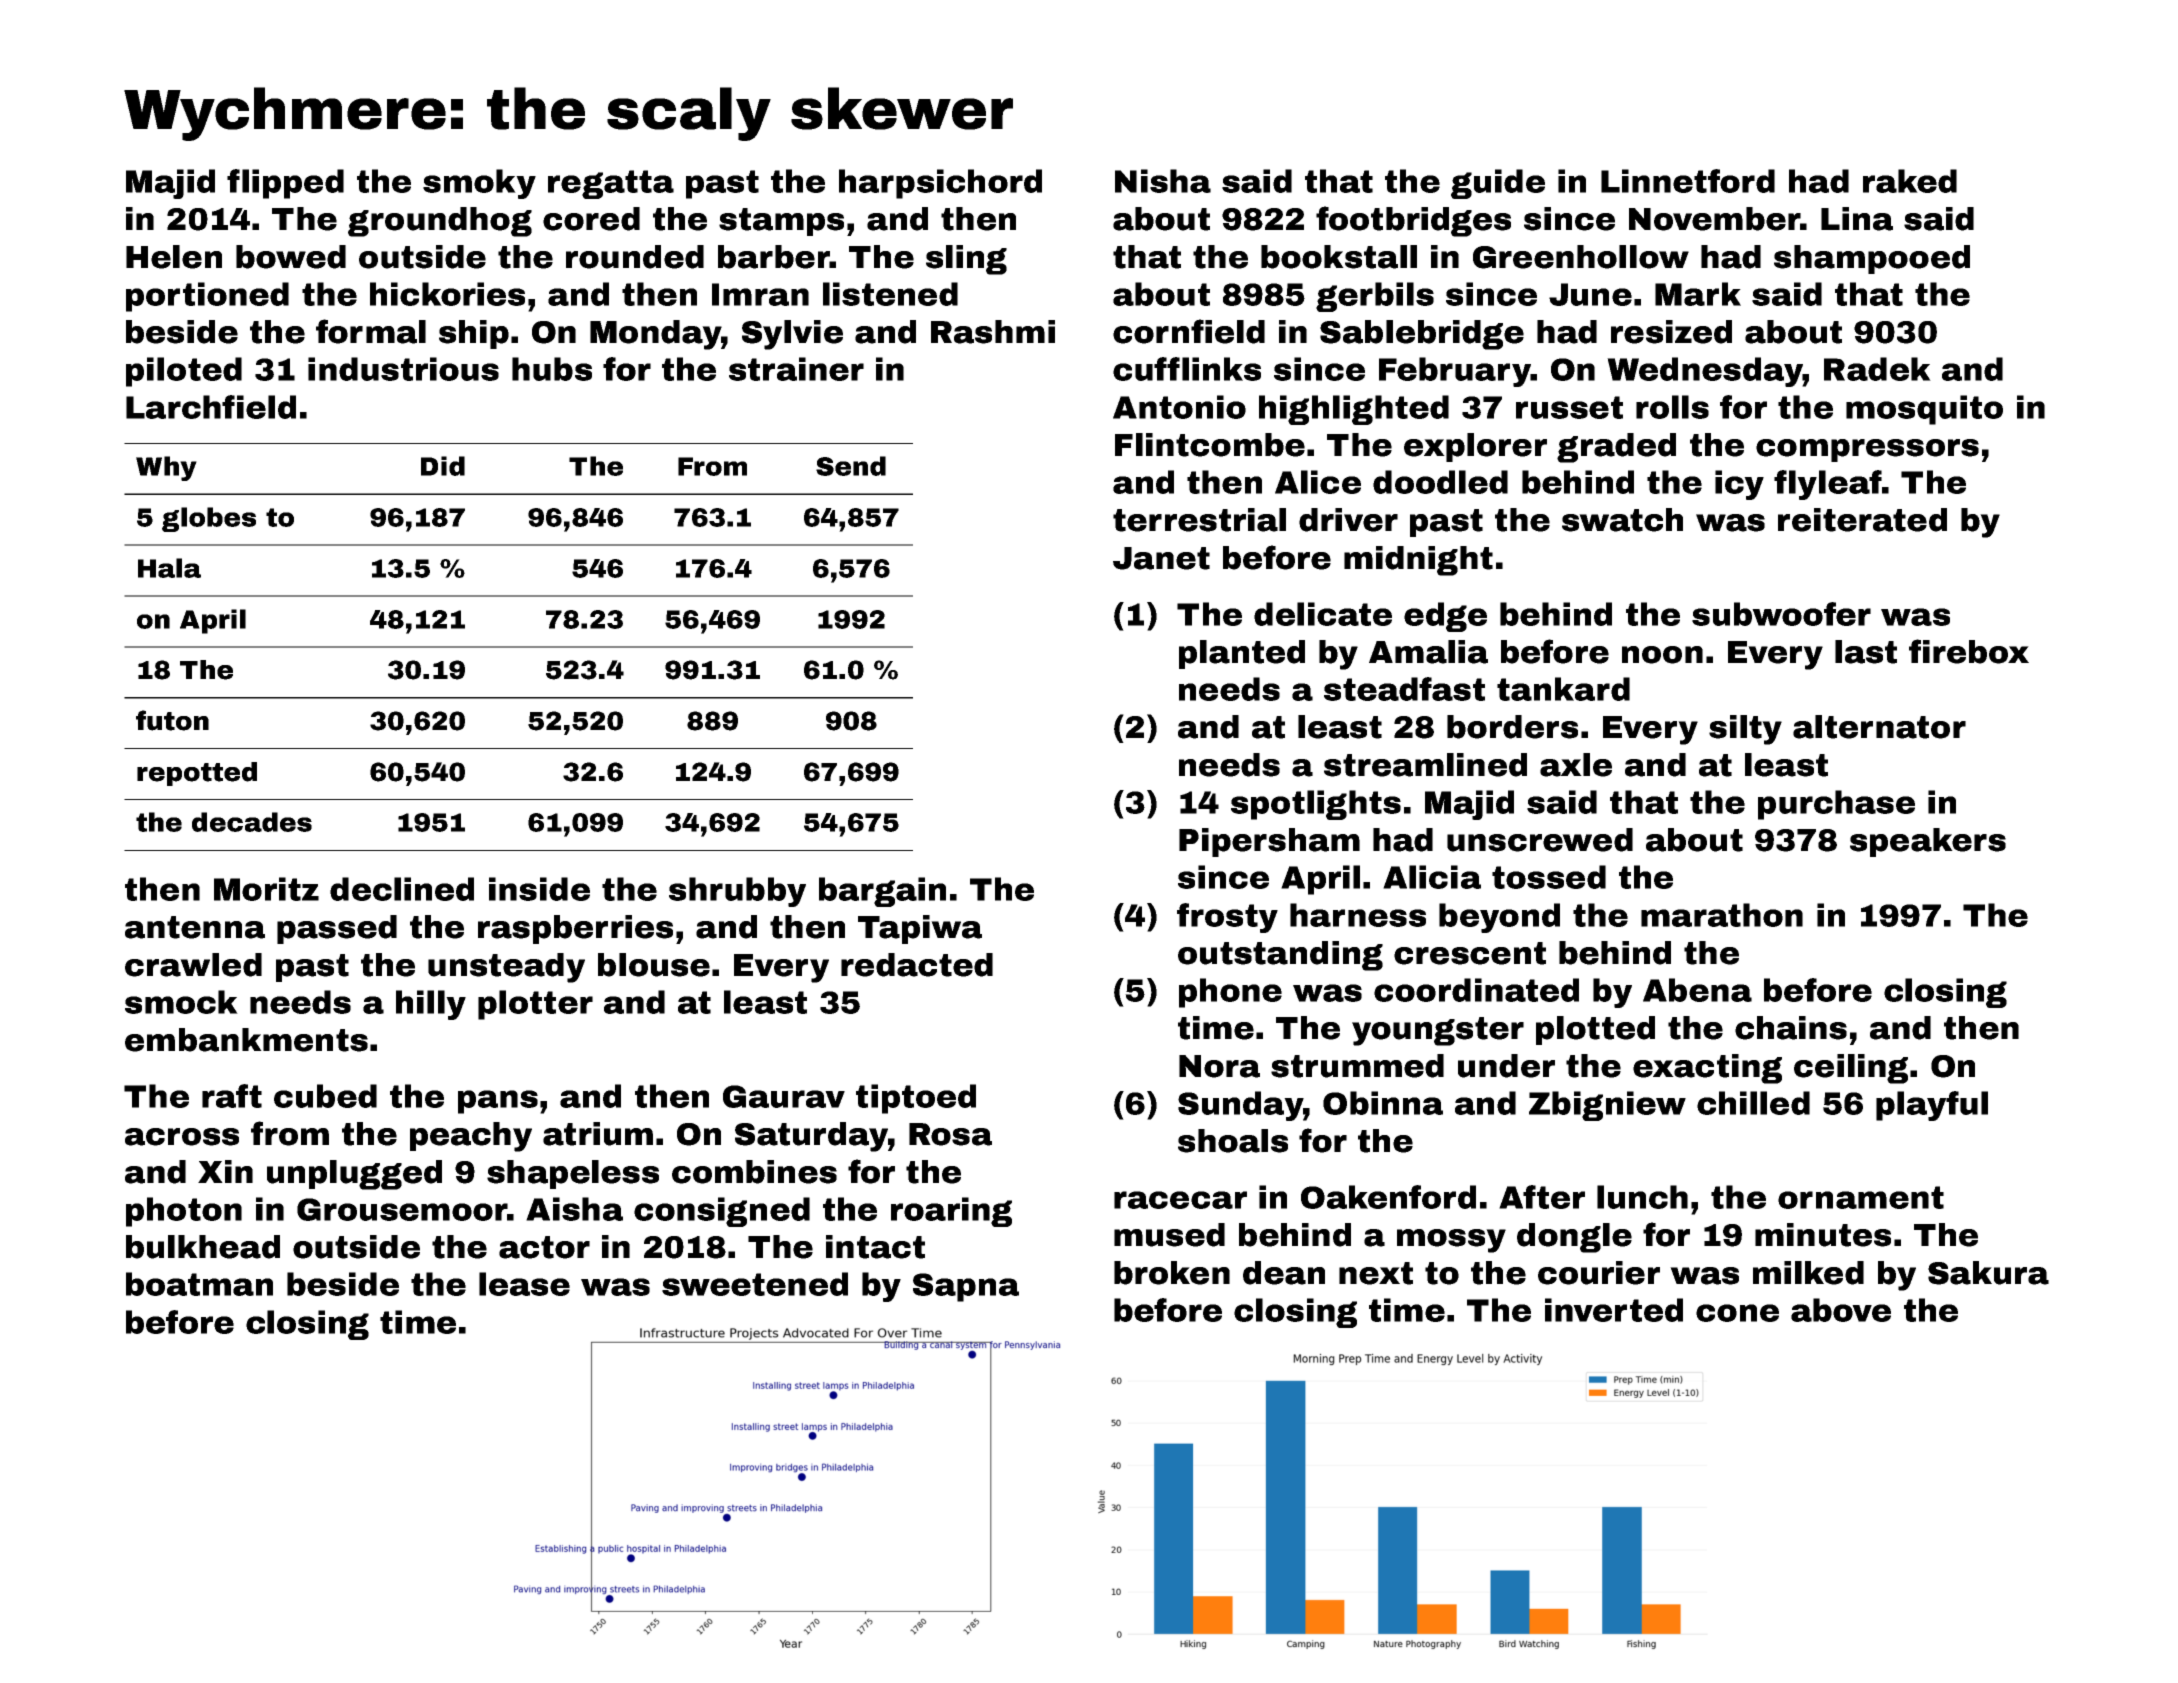 The width and height of the screenshot is (2178, 1683). What do you see at coordinates (1862, 520) in the screenshot?
I see `reiterated` at bounding box center [1862, 520].
